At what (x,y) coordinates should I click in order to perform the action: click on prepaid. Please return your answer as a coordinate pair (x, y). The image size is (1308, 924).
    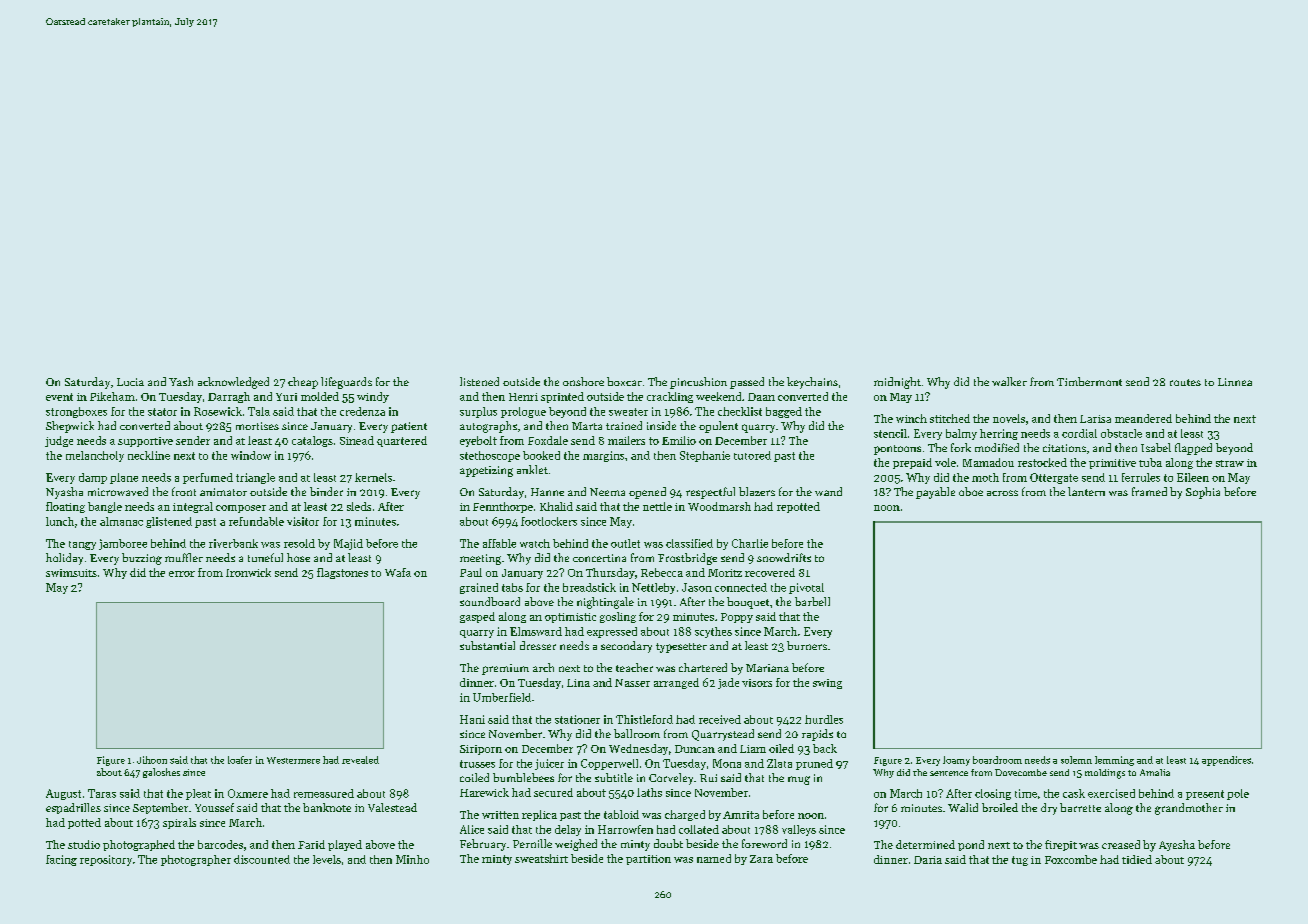
    Looking at the image, I should click on (912, 463).
